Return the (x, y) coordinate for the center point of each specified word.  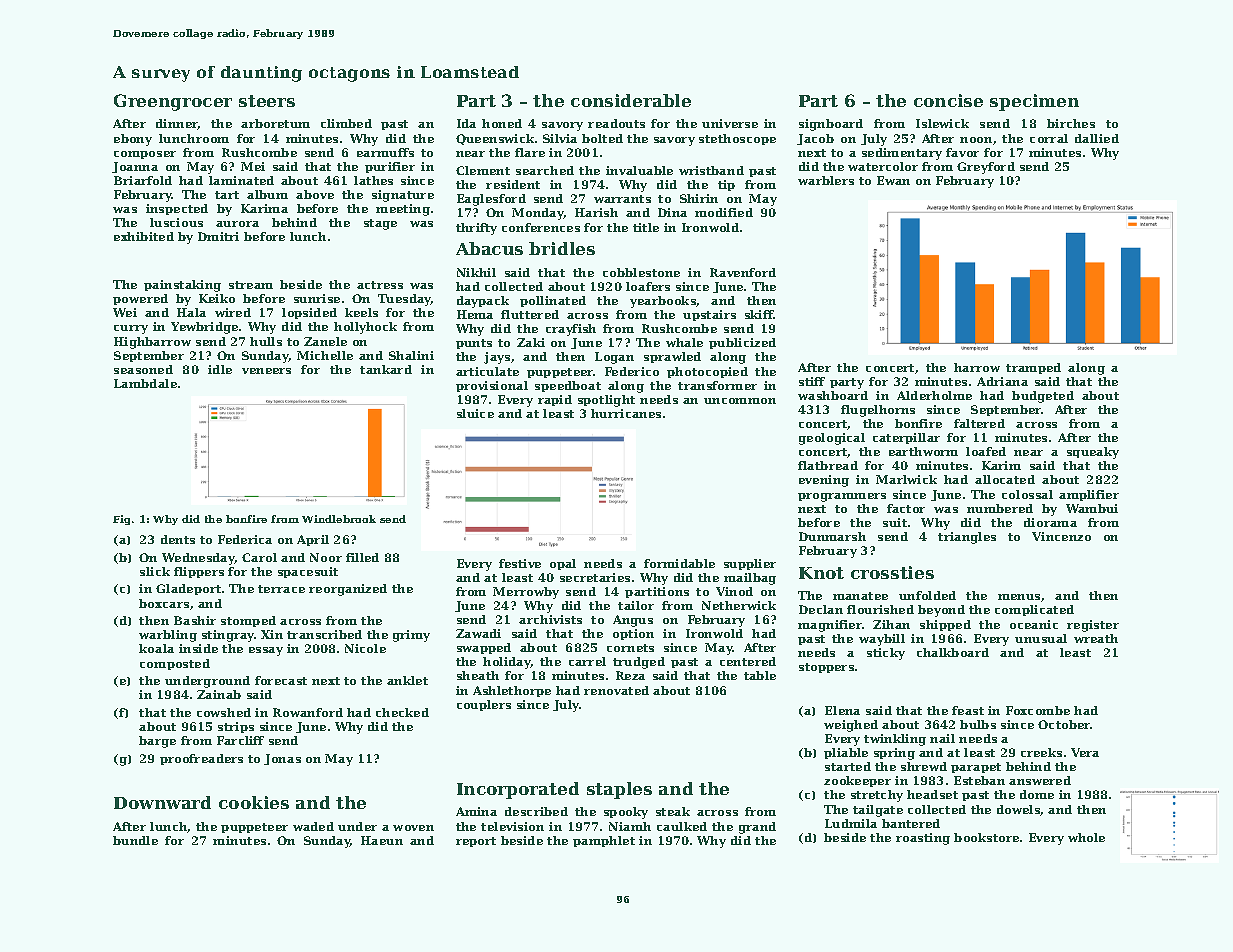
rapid (555, 400)
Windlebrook (339, 519)
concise (948, 100)
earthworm (923, 451)
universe (730, 123)
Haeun (382, 840)
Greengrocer (173, 102)
